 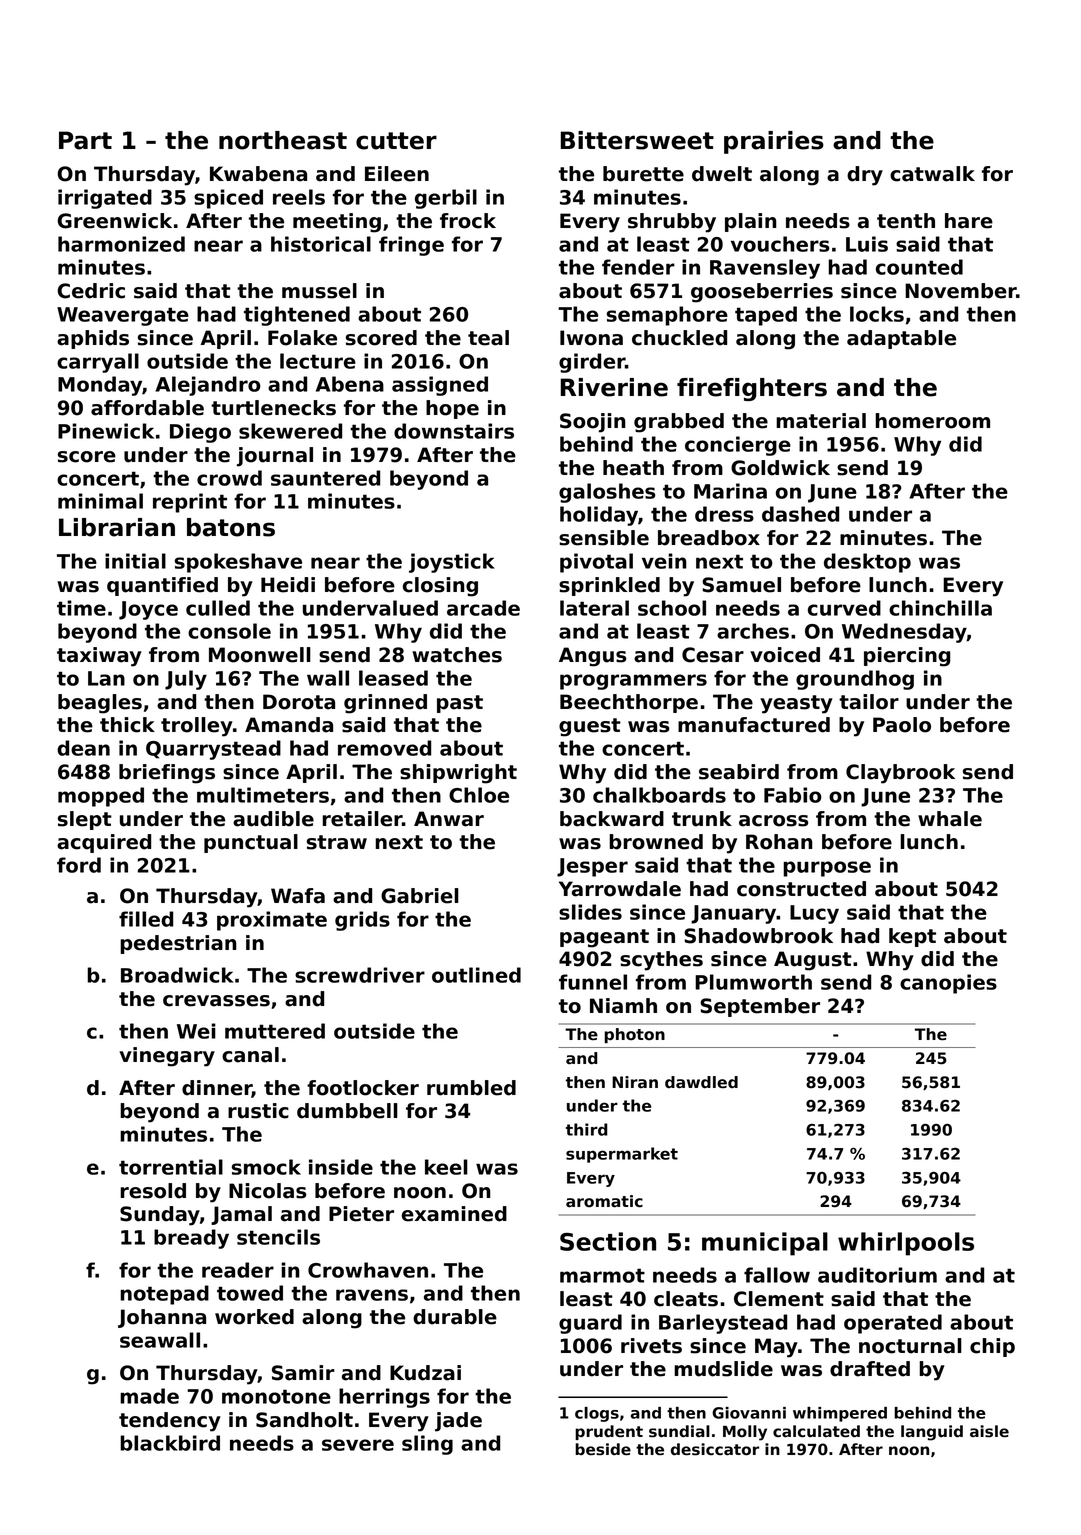 I want to click on groundhog, so click(x=855, y=680).
